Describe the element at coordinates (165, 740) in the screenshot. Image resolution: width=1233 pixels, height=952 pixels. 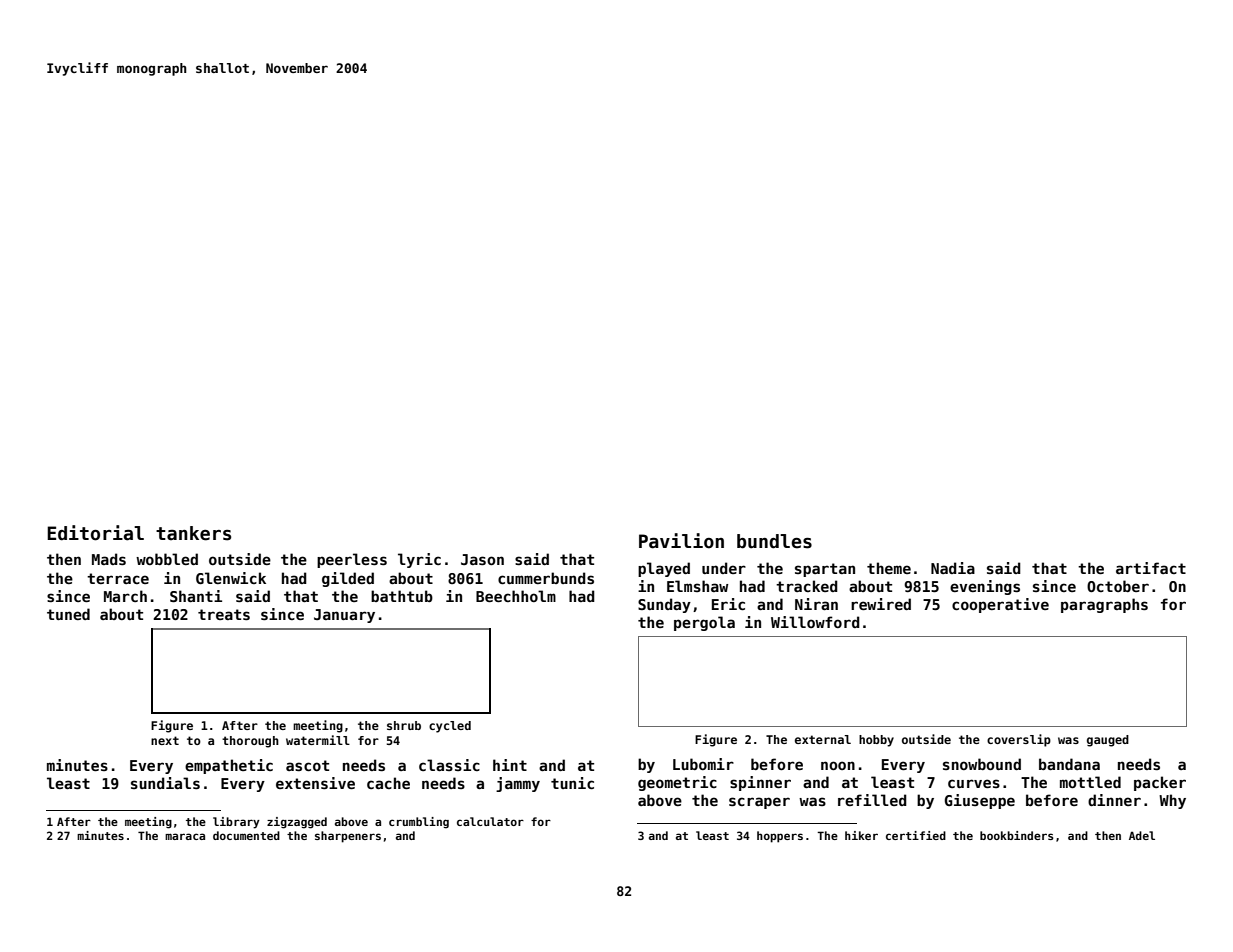
I see `next` at that location.
